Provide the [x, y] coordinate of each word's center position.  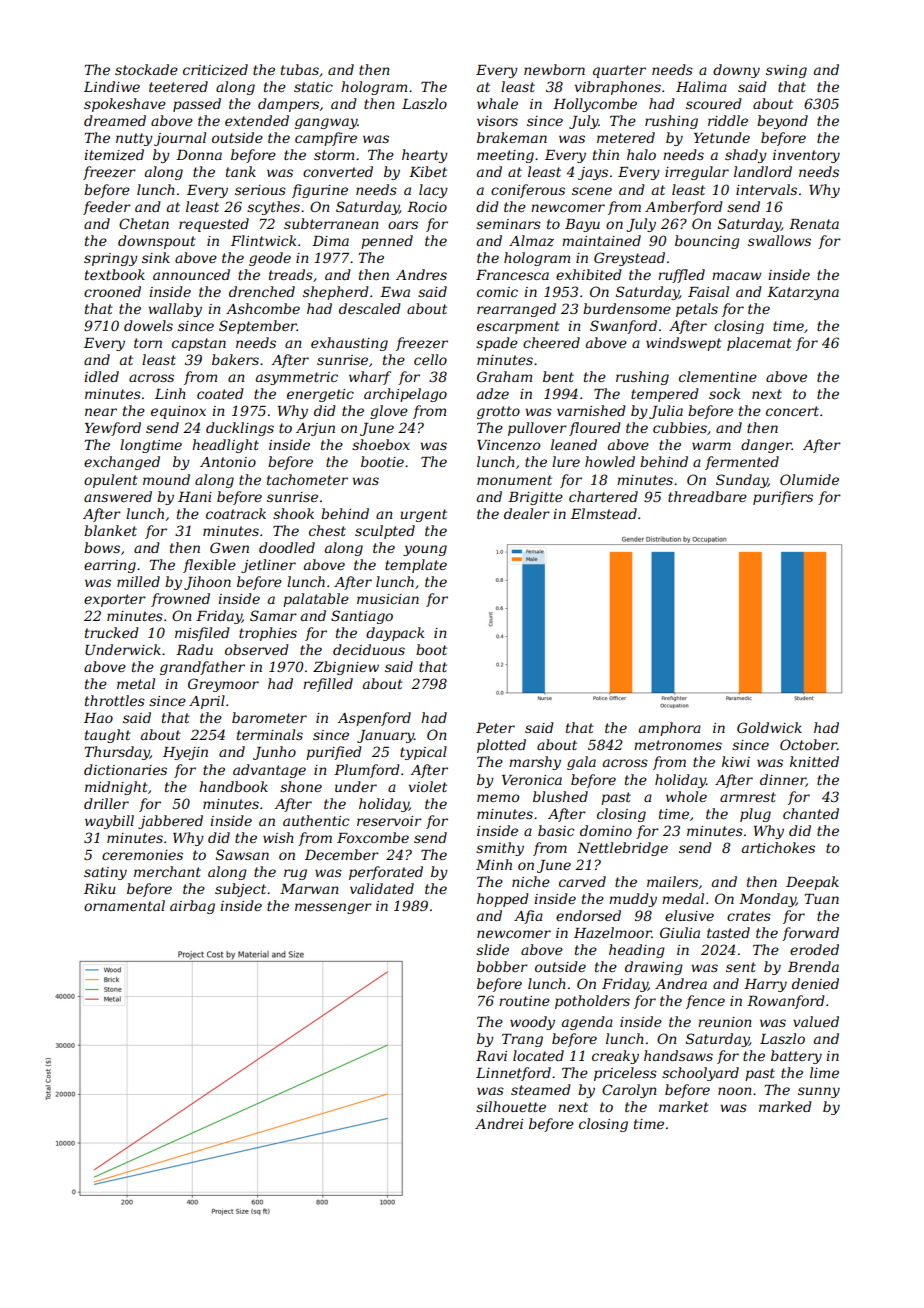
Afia [528, 917]
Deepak [812, 883]
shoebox [381, 444]
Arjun [315, 429]
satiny [105, 873]
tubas [300, 69]
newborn [554, 69]
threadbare [707, 496]
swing [786, 71]
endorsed [588, 915]
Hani [195, 497]
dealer [527, 513]
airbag [192, 907]
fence [705, 1002]
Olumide [809, 479]
